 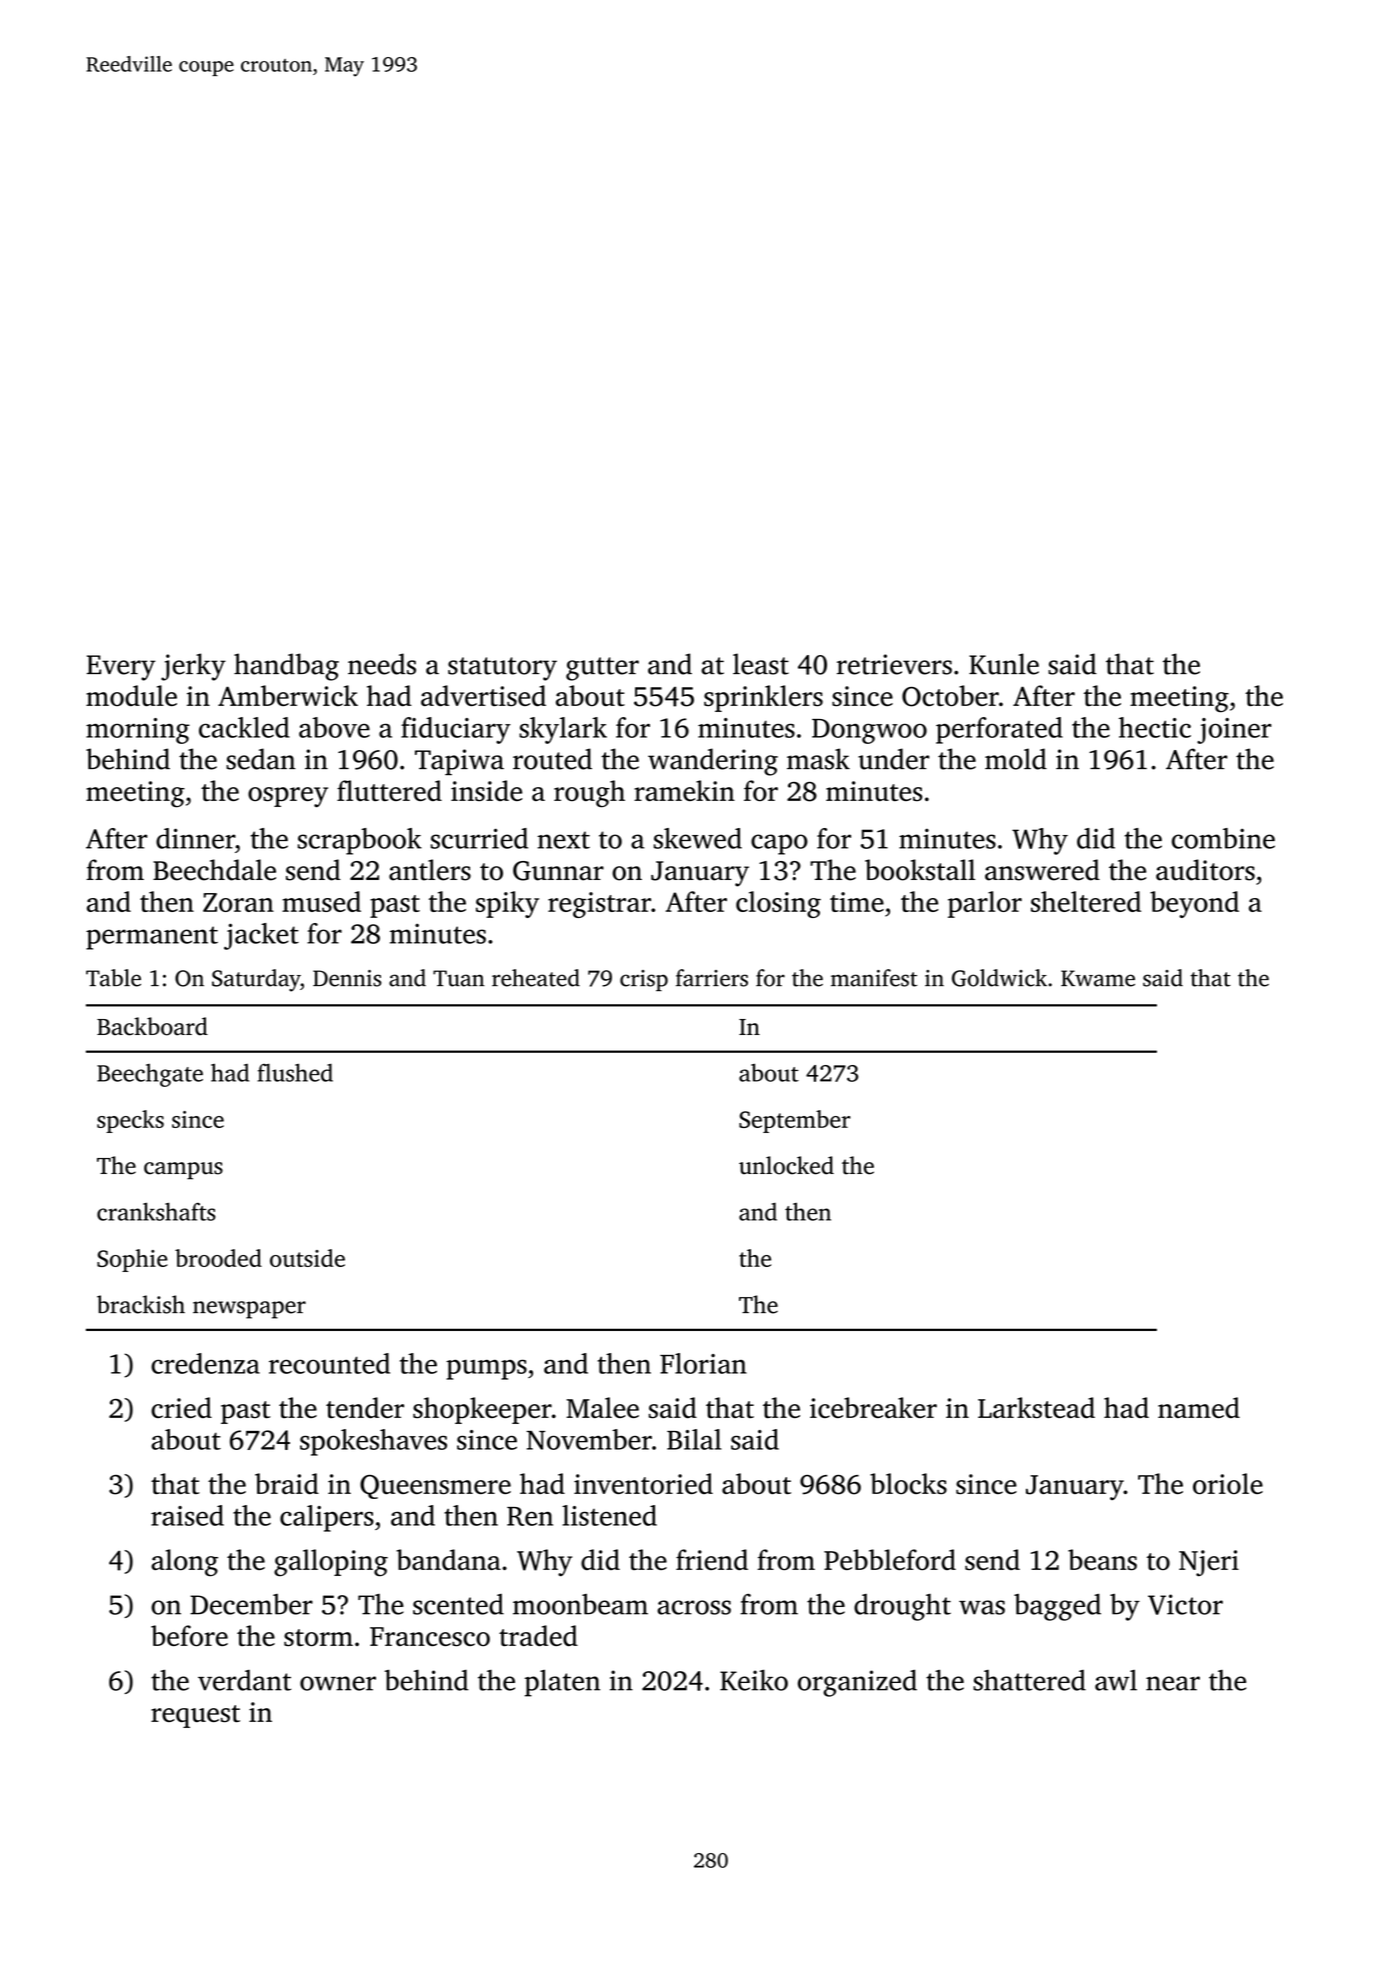 I want to click on Kunle, so click(x=1004, y=664).
